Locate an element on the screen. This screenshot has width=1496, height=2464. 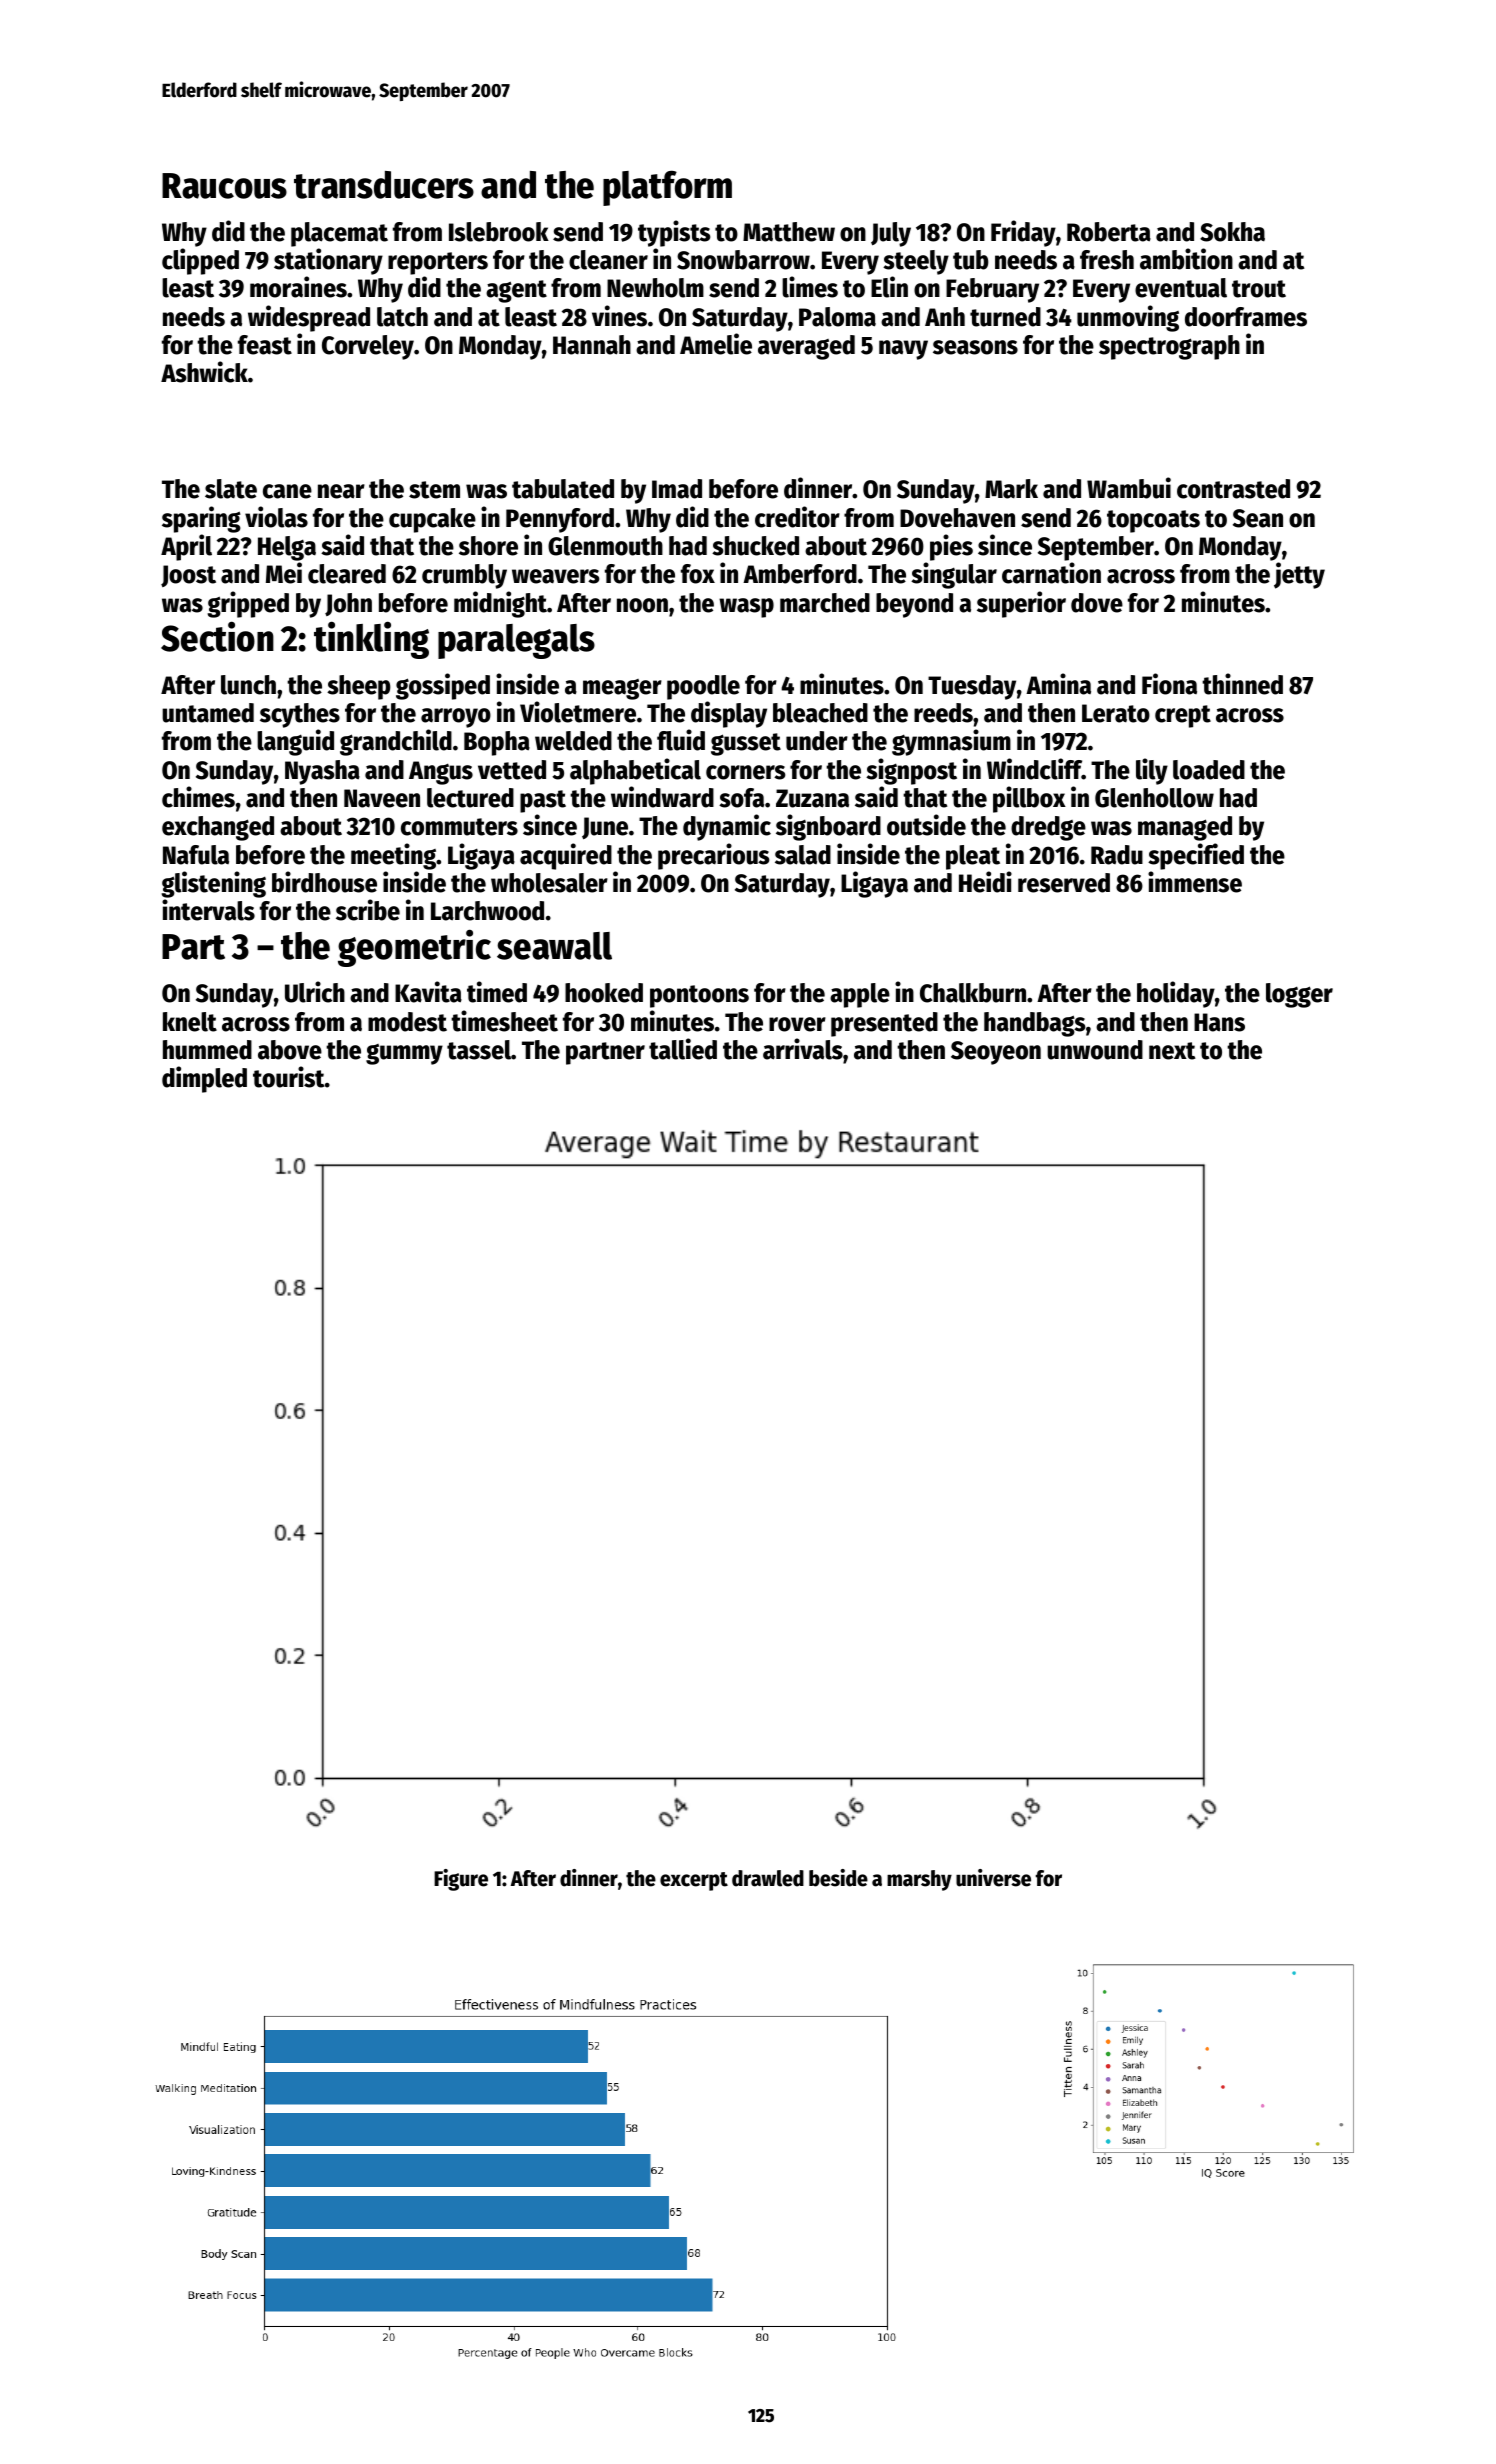
Islebrook is located at coordinates (499, 232).
